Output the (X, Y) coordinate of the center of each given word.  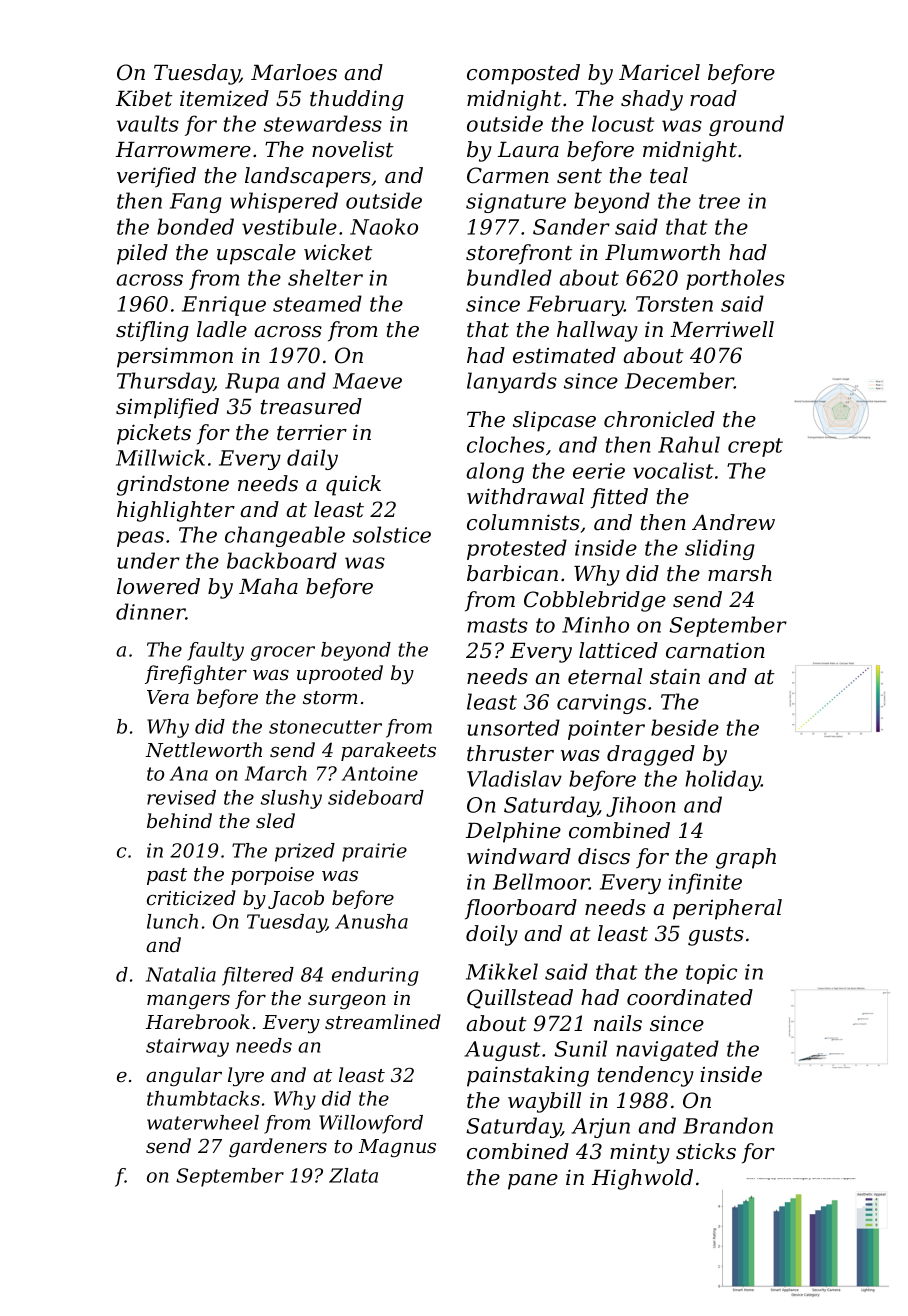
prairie (374, 852)
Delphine (513, 832)
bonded (195, 226)
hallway (597, 331)
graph (746, 858)
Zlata (353, 1175)
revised (181, 797)
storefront (519, 254)
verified (156, 177)
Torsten (674, 304)
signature (516, 203)
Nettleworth (203, 750)
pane (533, 1182)
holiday (723, 780)
